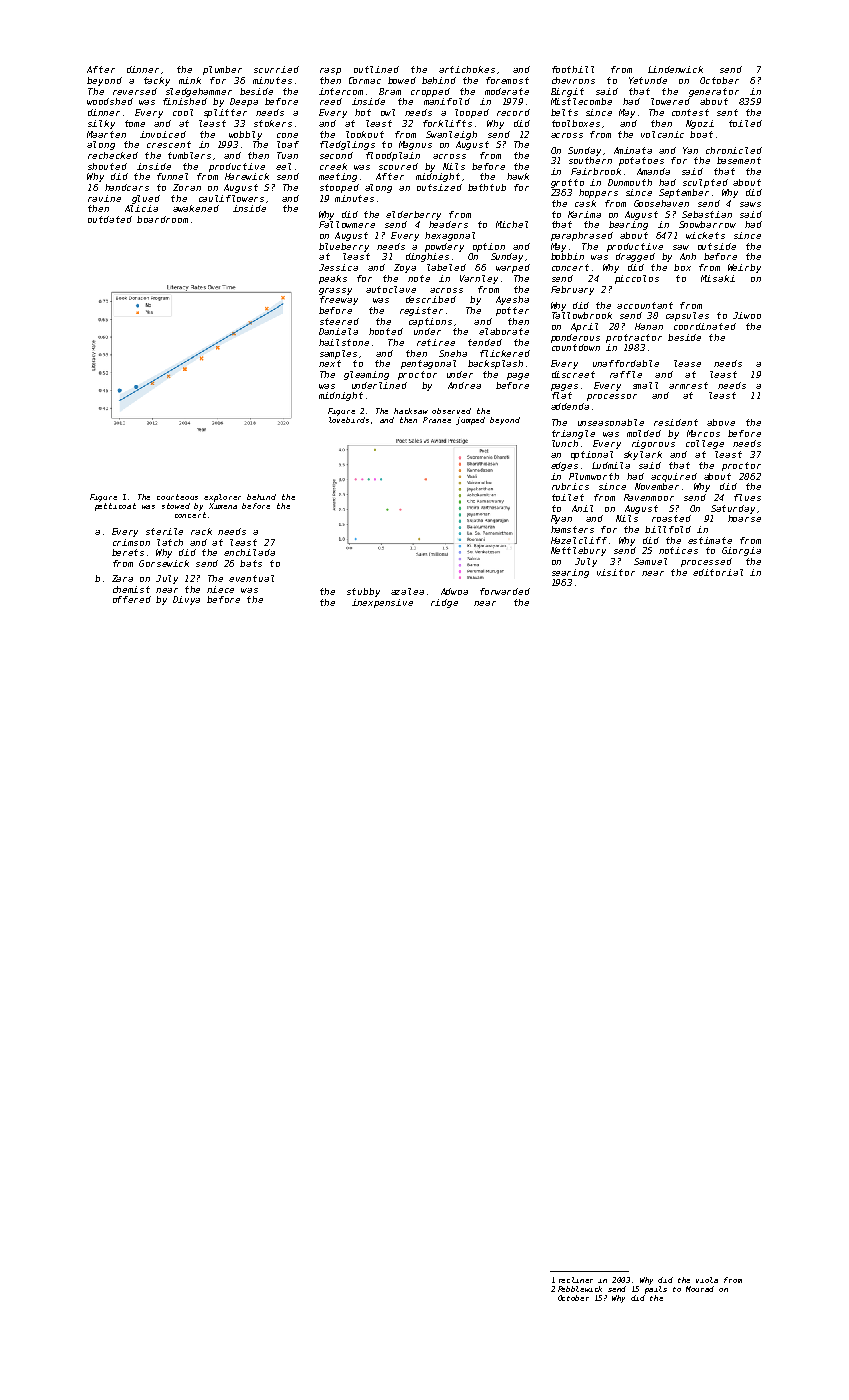 Image resolution: width=849 pixels, height=1400 pixels. Describe the element at coordinates (656, 1290) in the screenshot. I see `pails` at that location.
